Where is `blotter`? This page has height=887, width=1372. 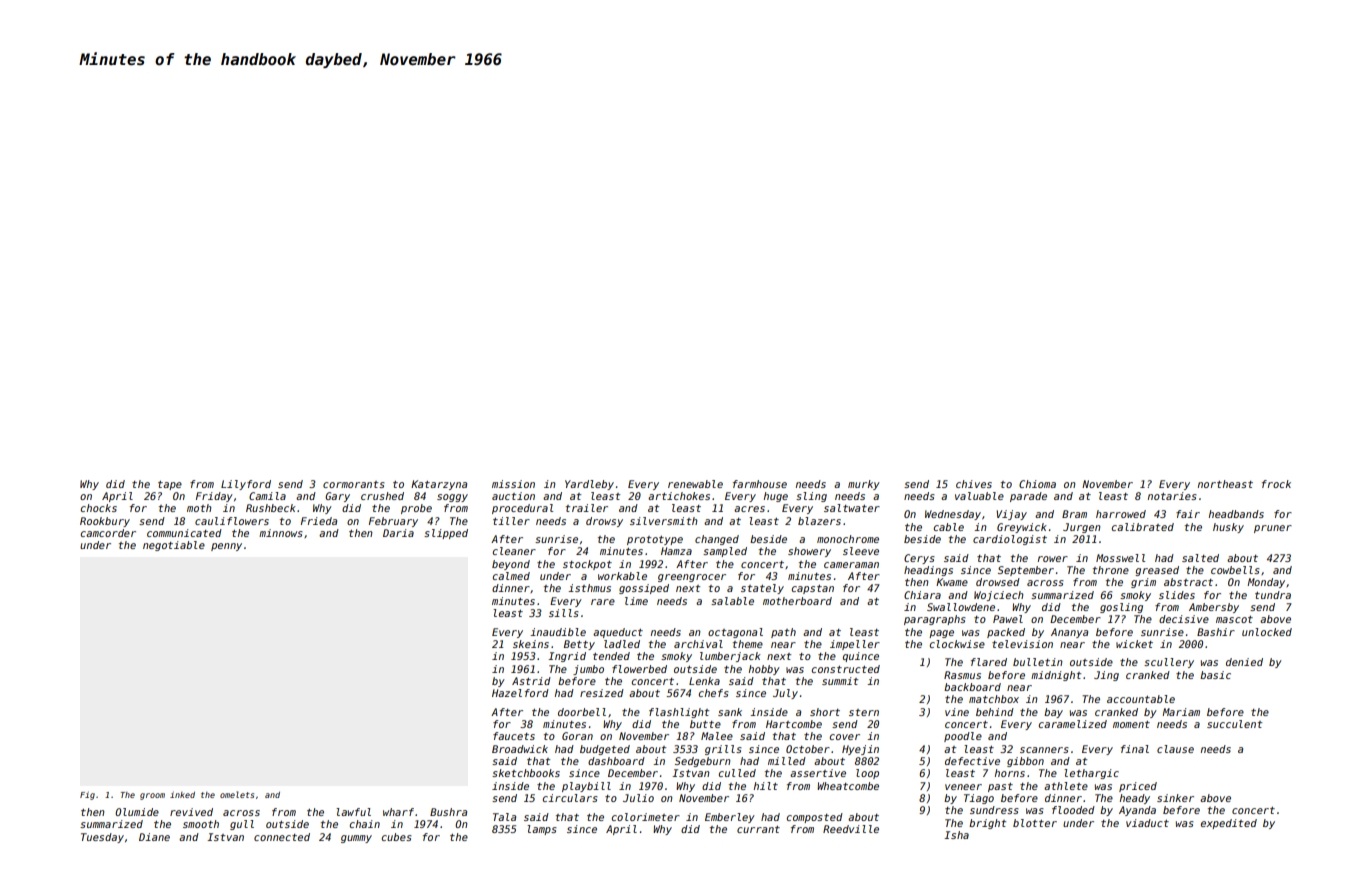 blotter is located at coordinates (1035, 823).
